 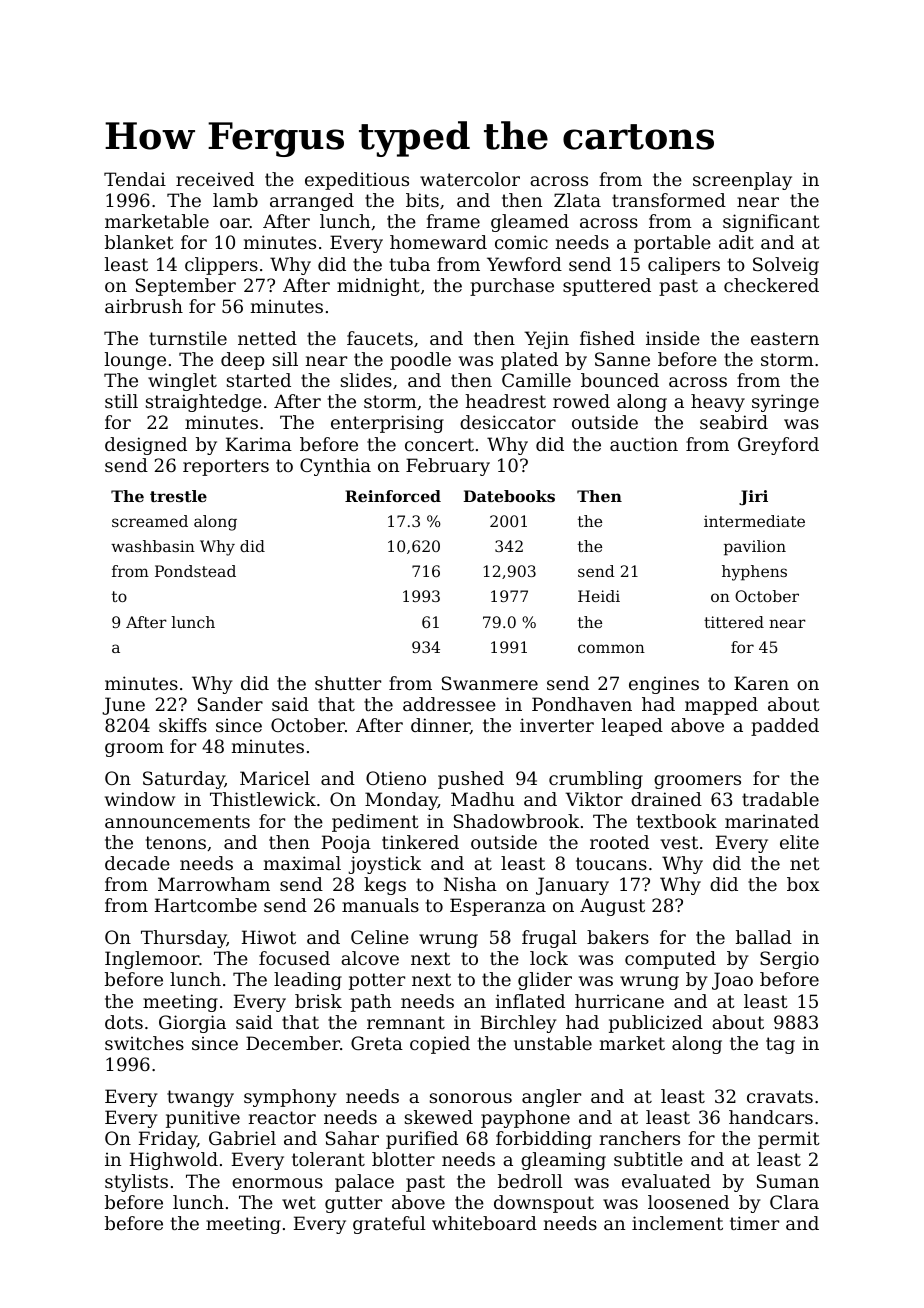 What do you see at coordinates (490, 683) in the page?
I see `Swanmere` at bounding box center [490, 683].
